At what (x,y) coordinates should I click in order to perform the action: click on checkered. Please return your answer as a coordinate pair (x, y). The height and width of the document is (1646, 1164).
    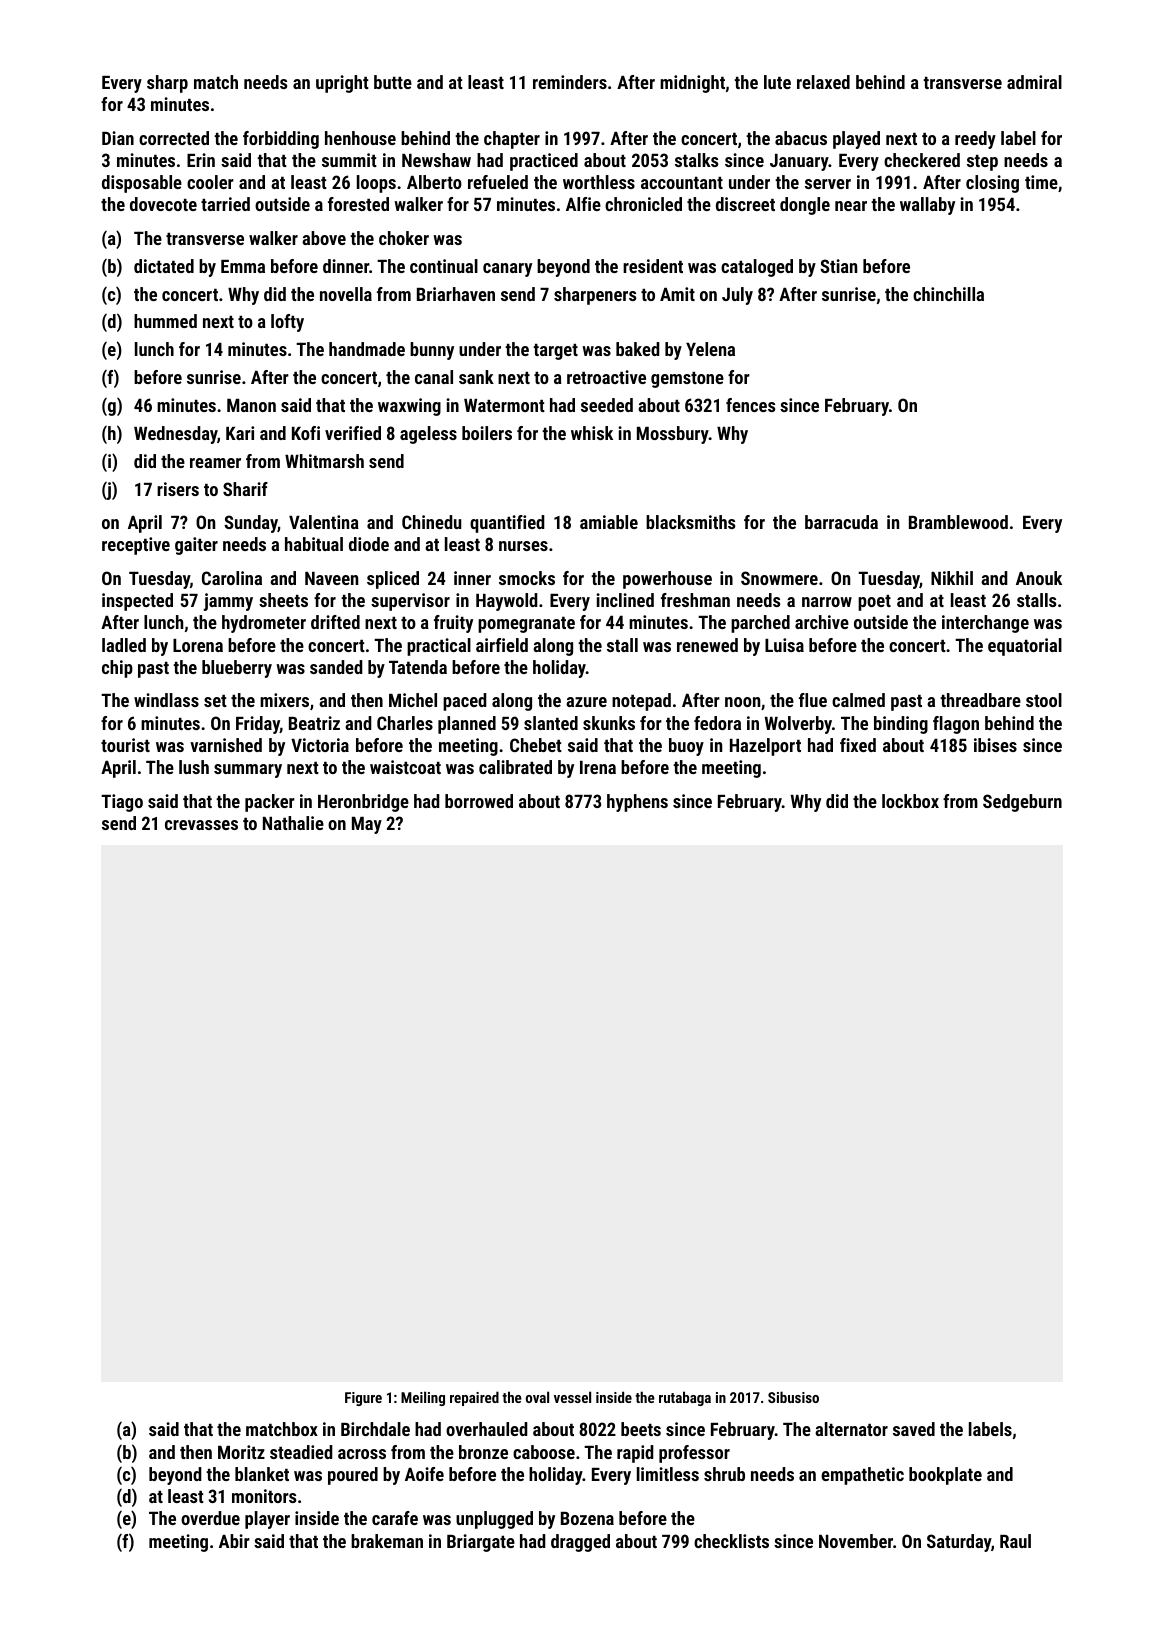
    Looking at the image, I should click on (922, 160).
